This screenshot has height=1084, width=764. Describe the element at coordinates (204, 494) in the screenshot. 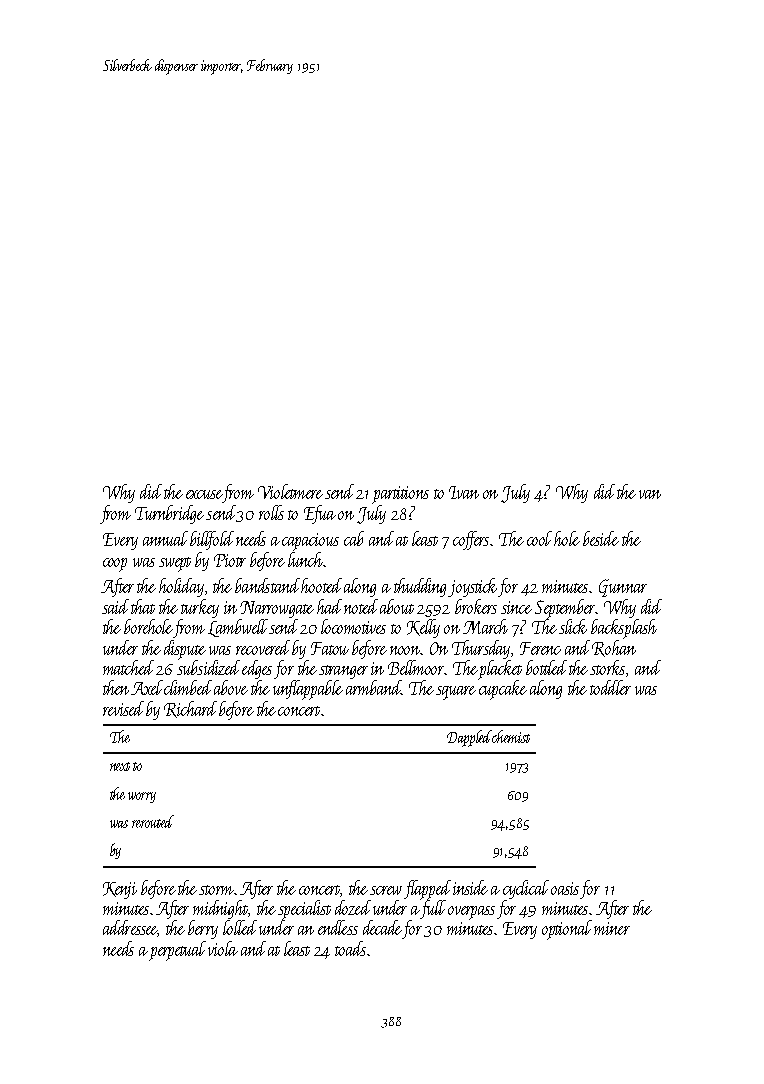

I see `excuse` at that location.
